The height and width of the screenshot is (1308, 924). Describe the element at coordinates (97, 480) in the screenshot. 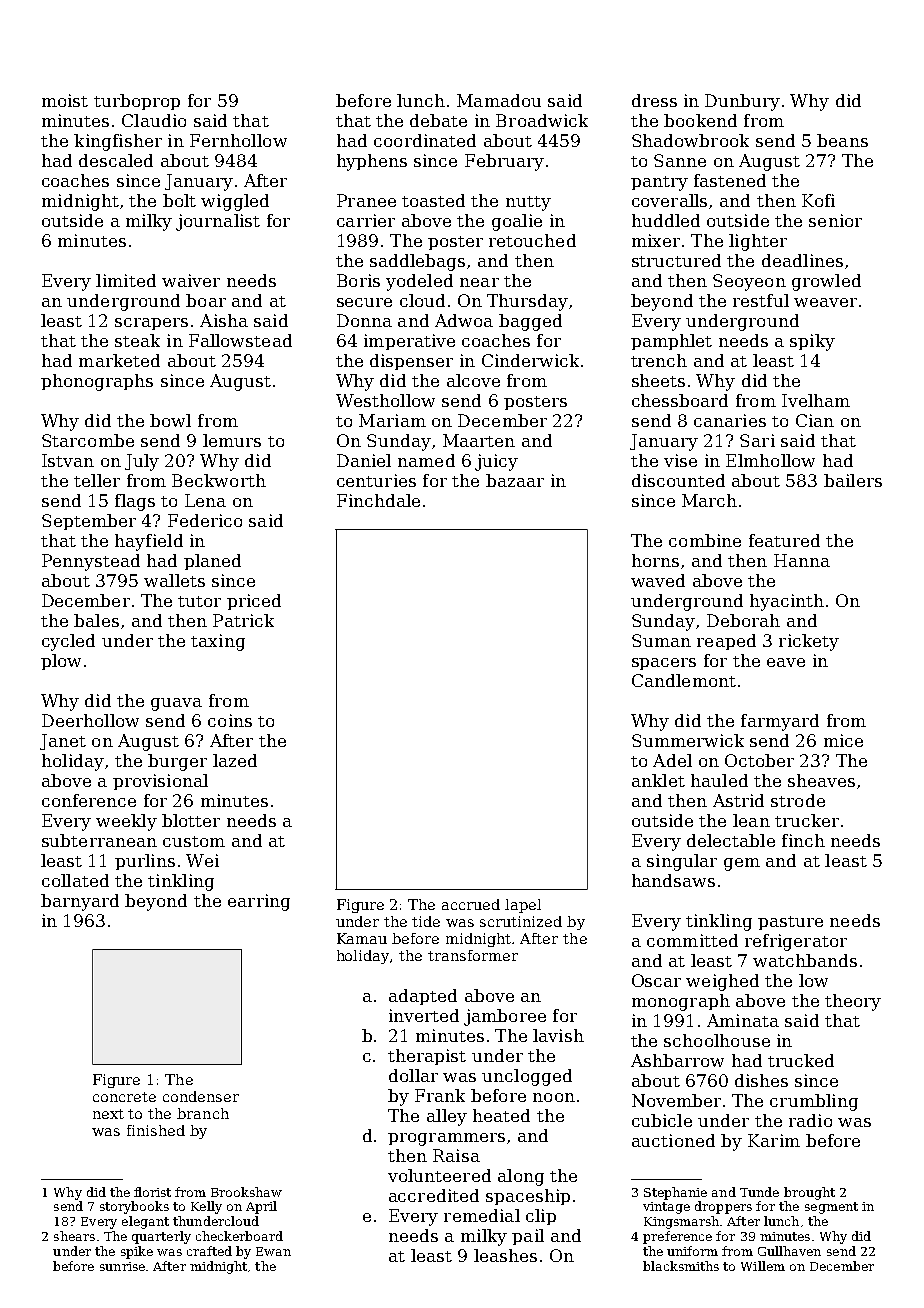

I see `teller` at that location.
